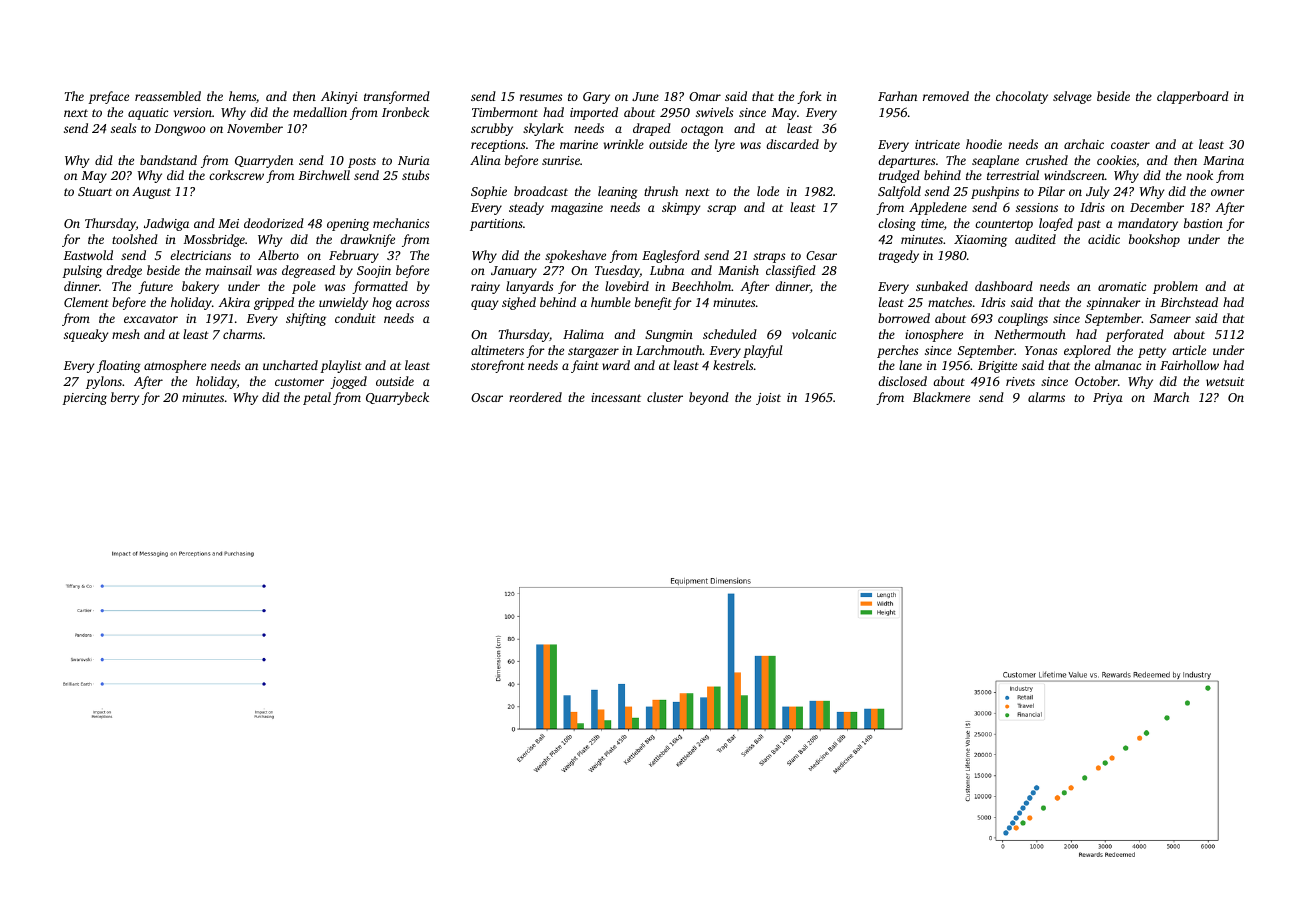  What do you see at coordinates (738, 270) in the screenshot?
I see `Manish` at bounding box center [738, 270].
